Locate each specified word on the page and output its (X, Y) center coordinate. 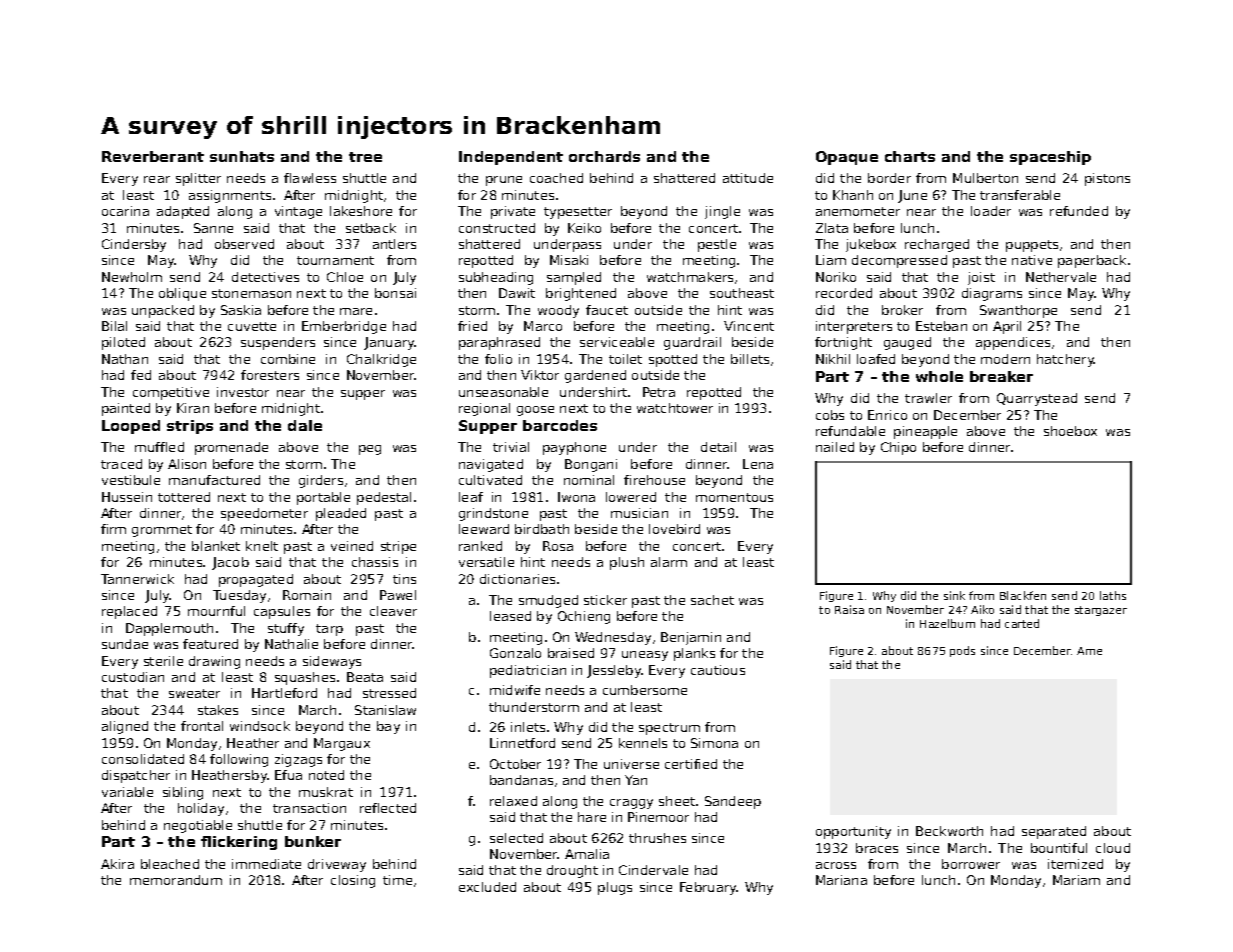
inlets (528, 727)
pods (962, 651)
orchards (604, 156)
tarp (329, 630)
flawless (310, 178)
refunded (1079, 211)
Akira (117, 864)
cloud (1113, 848)
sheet (677, 801)
